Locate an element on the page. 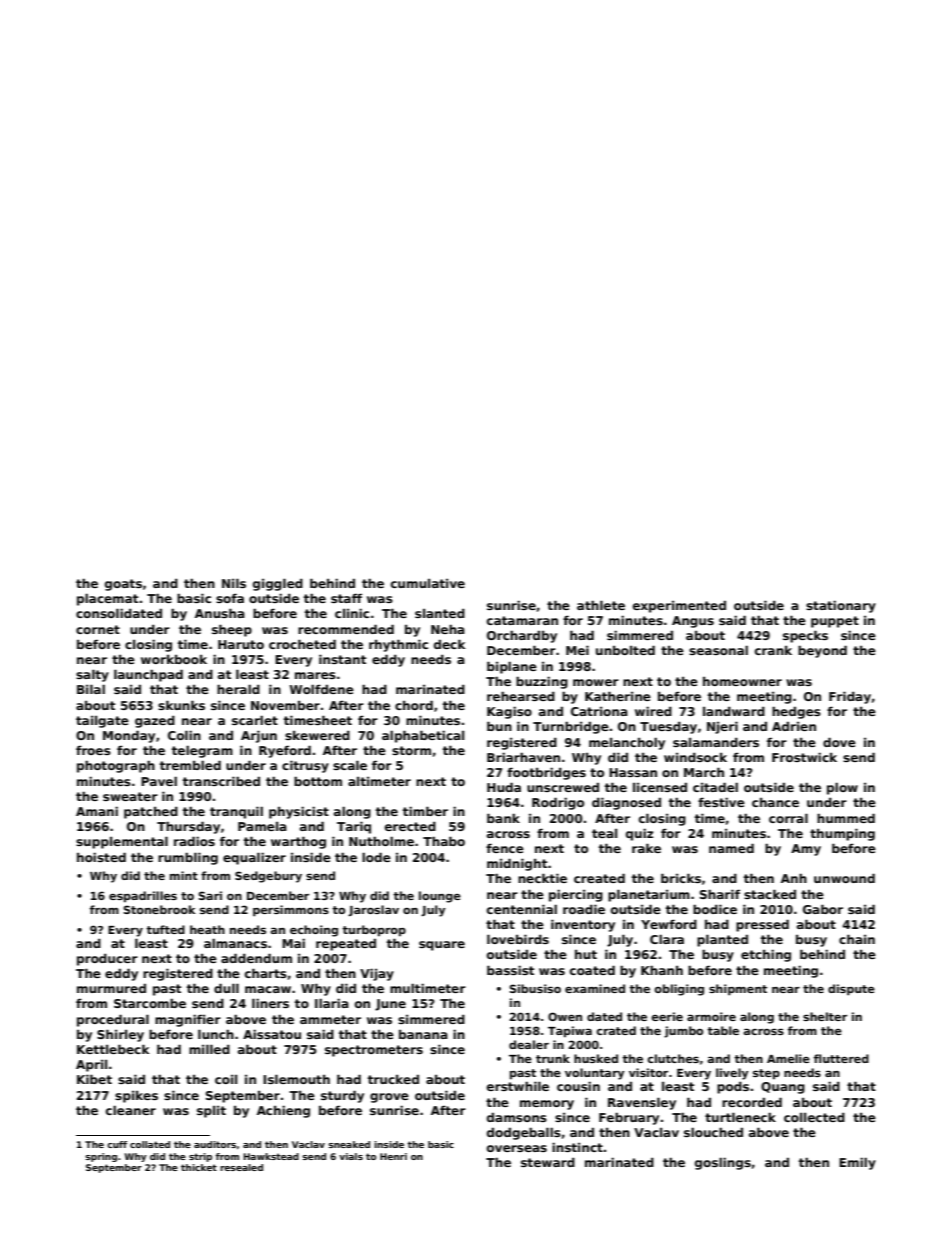 This document has width=952, height=1233. athlete is located at coordinates (601, 605).
